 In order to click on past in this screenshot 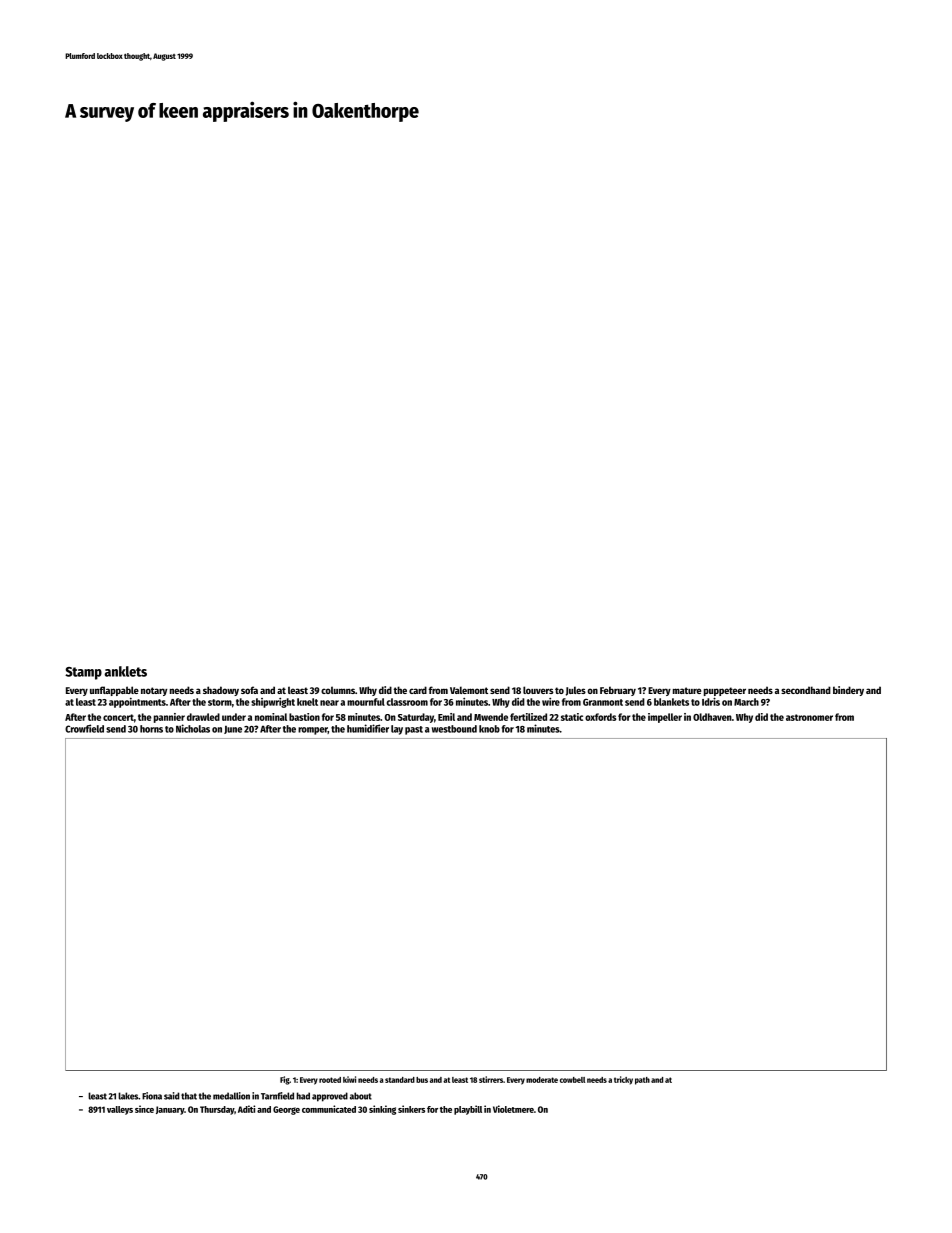, I will do `click(414, 730)`.
